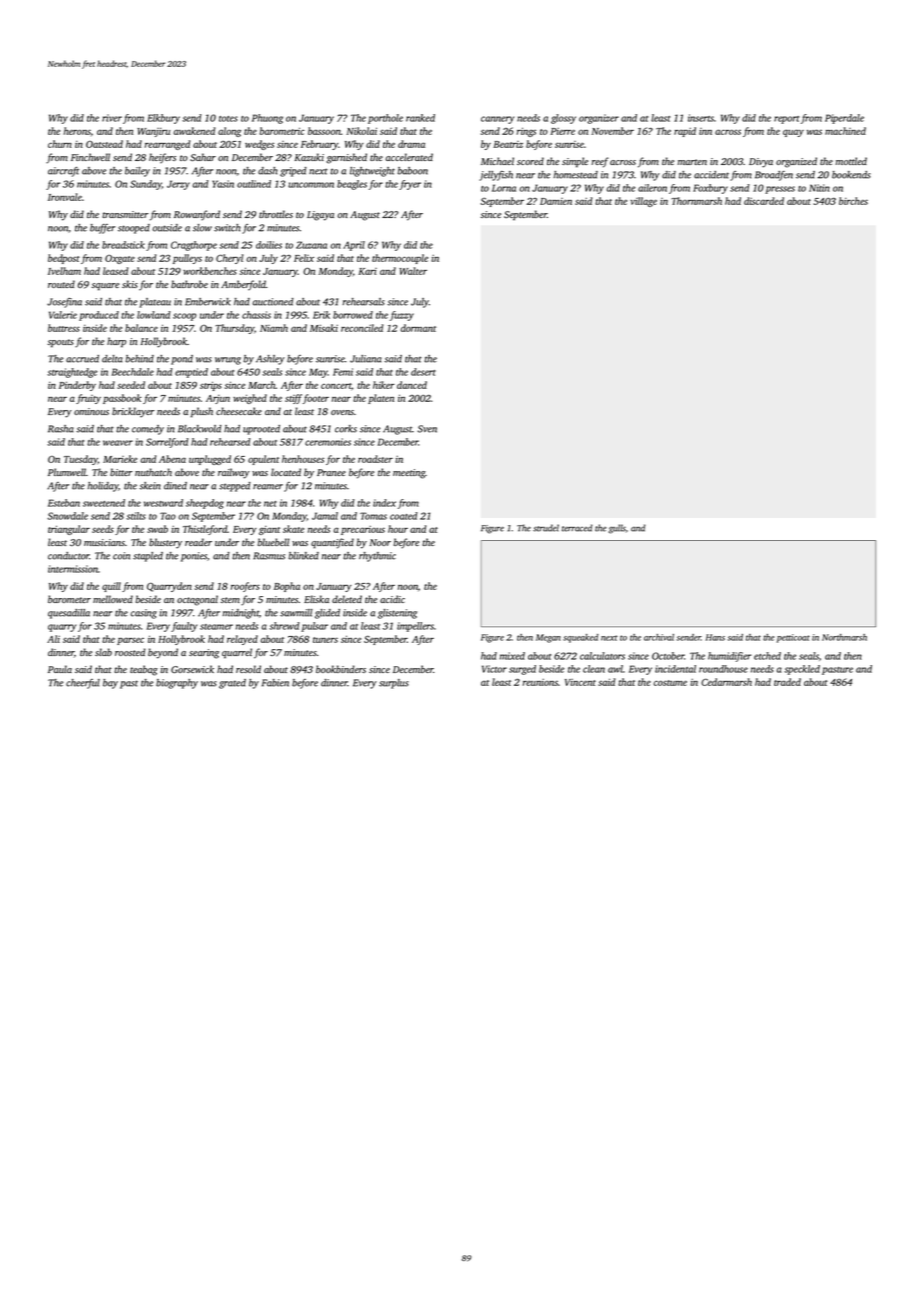  Describe the element at coordinates (418, 328) in the page. I see `dormant` at that location.
